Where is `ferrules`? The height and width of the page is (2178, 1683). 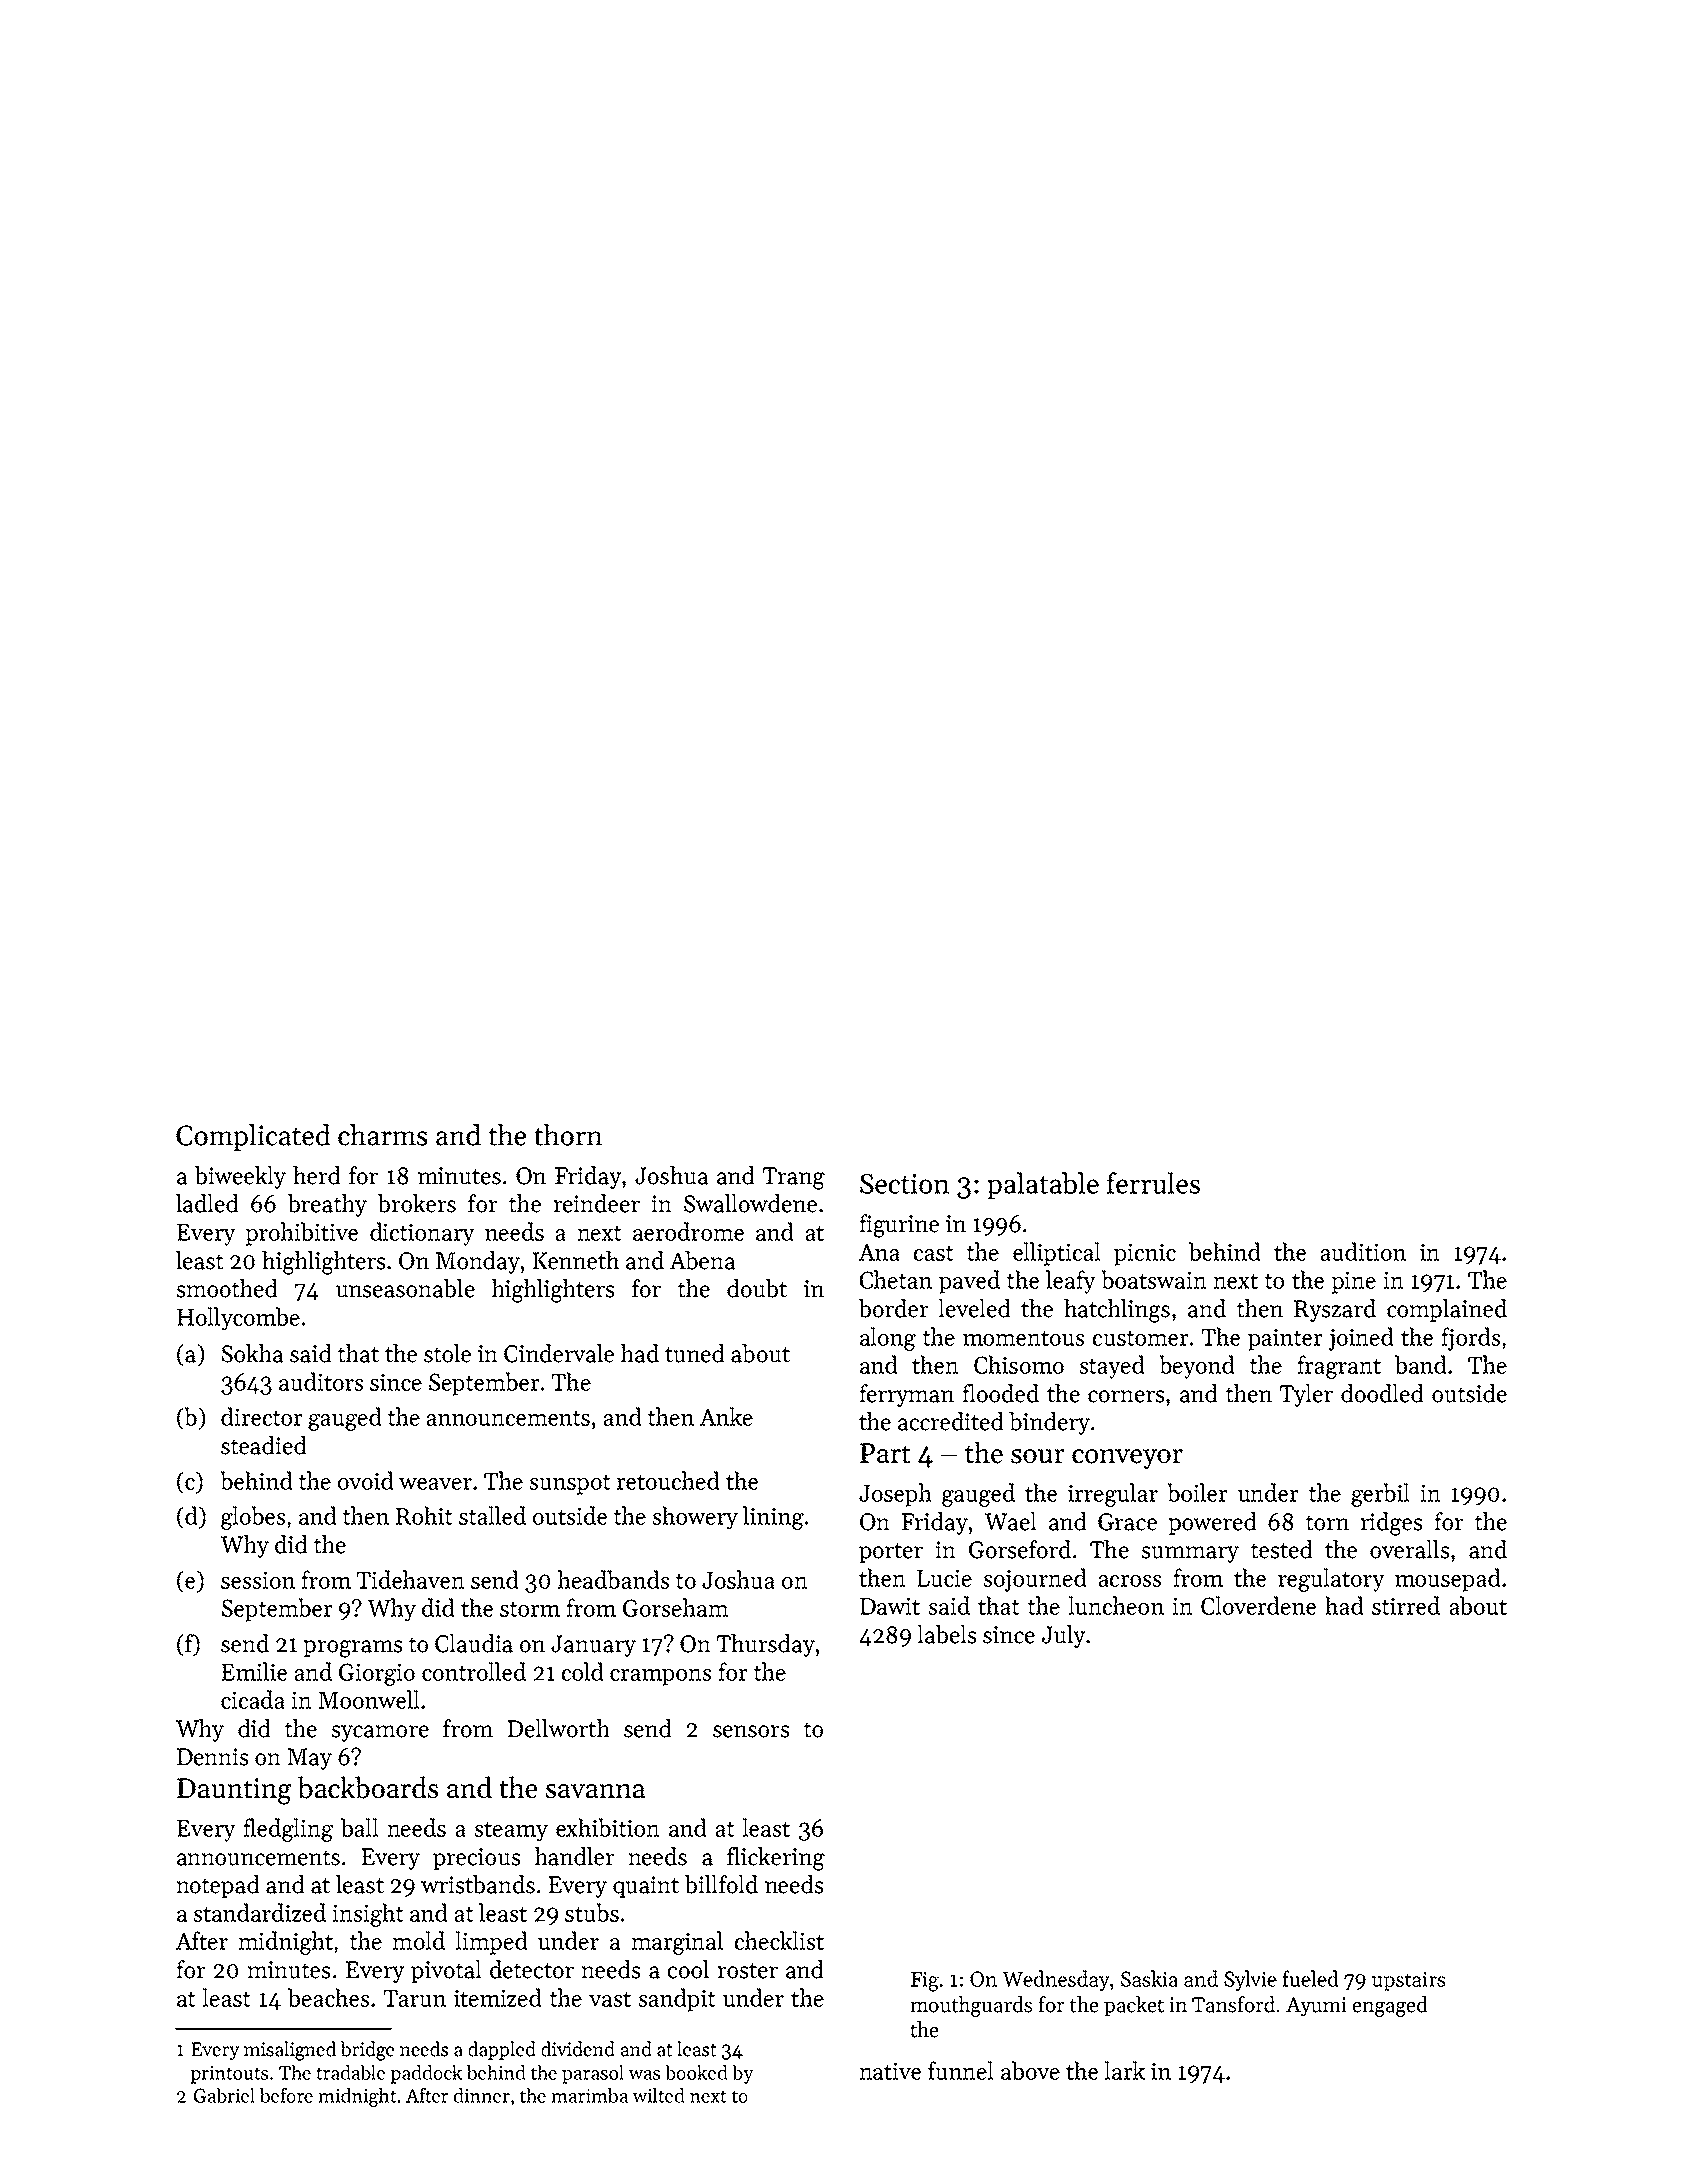
ferrules is located at coordinates (1153, 1183).
